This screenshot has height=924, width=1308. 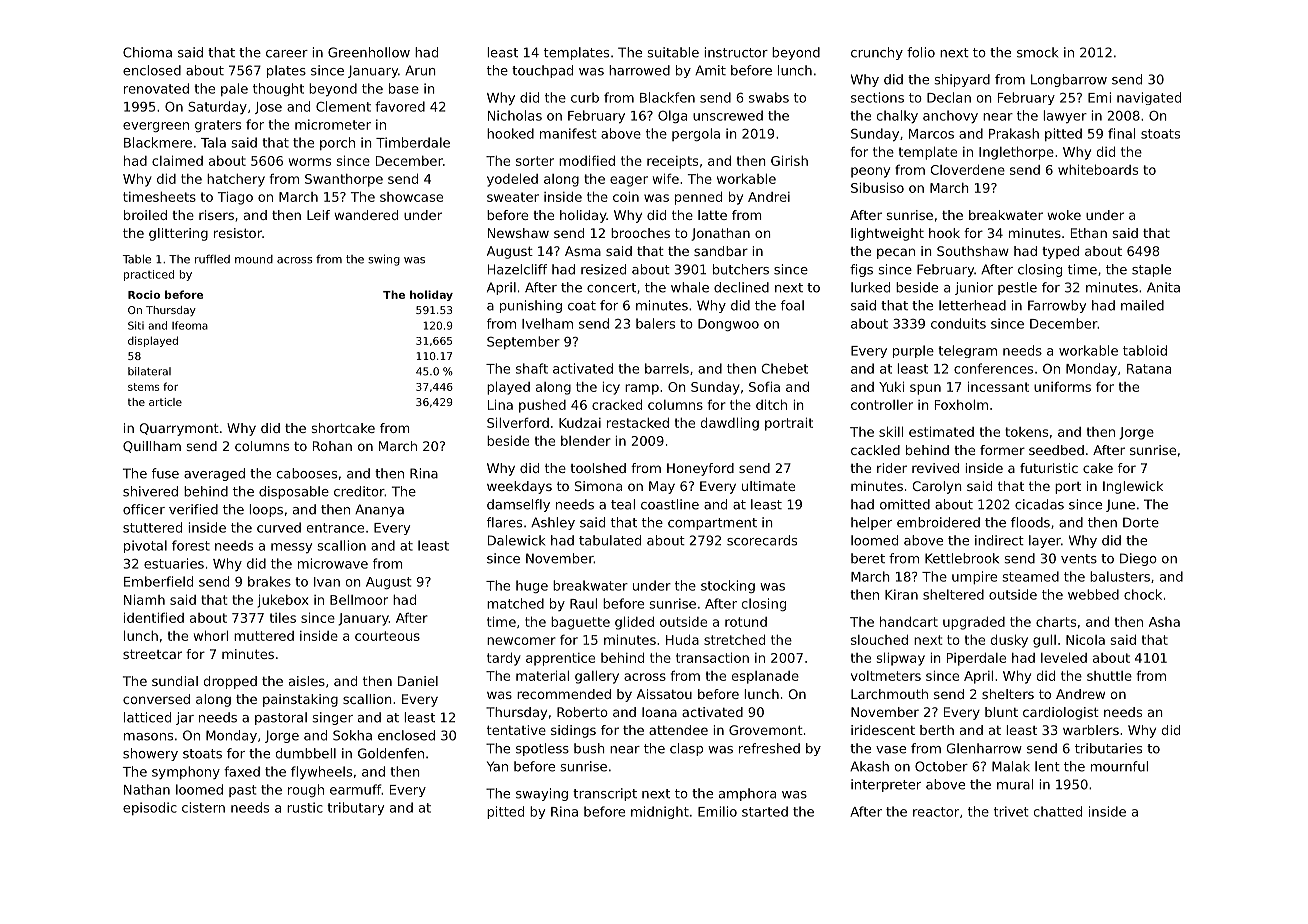 What do you see at coordinates (896, 253) in the screenshot?
I see `pecan` at bounding box center [896, 253].
